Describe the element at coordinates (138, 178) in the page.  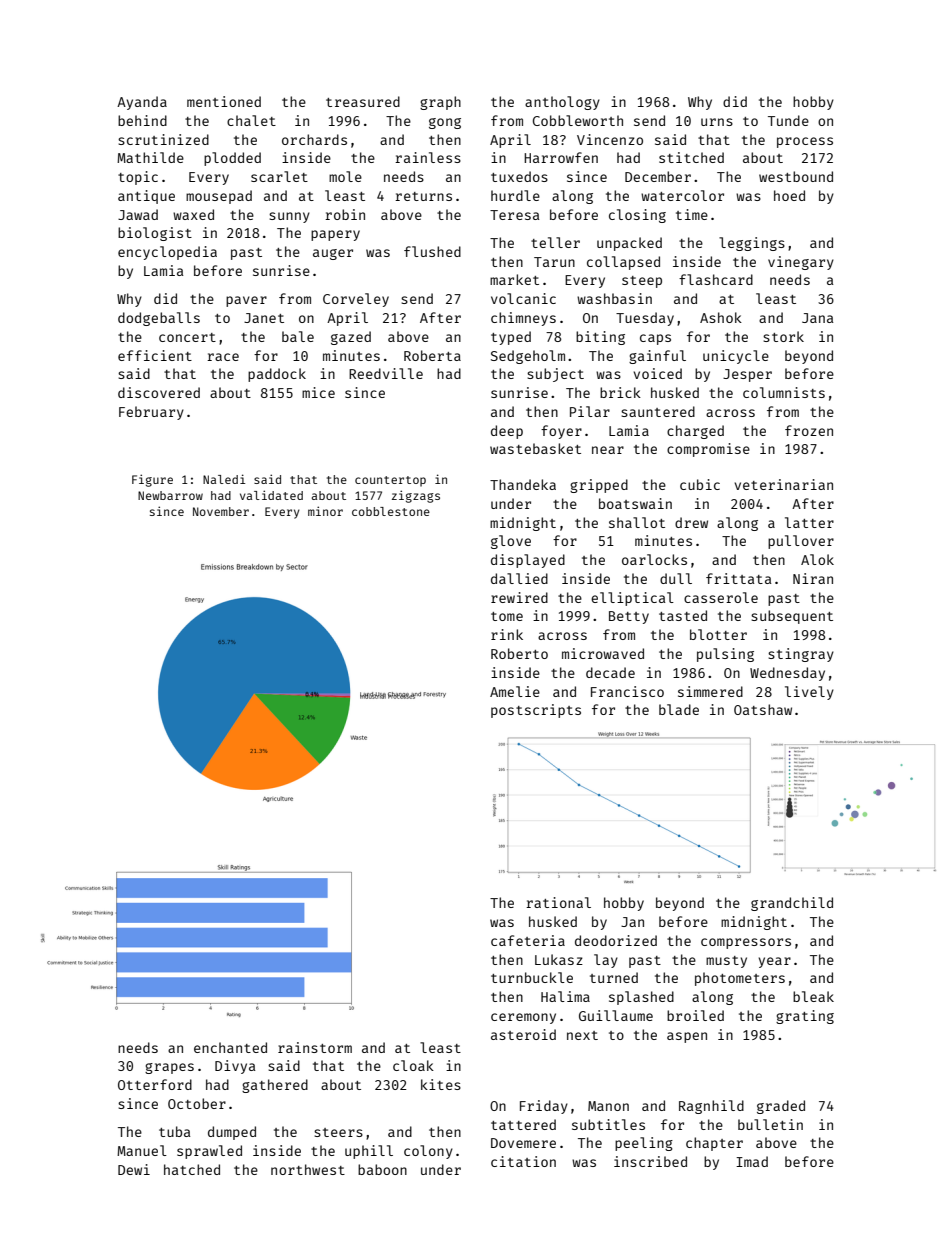
I see `topic` at that location.
